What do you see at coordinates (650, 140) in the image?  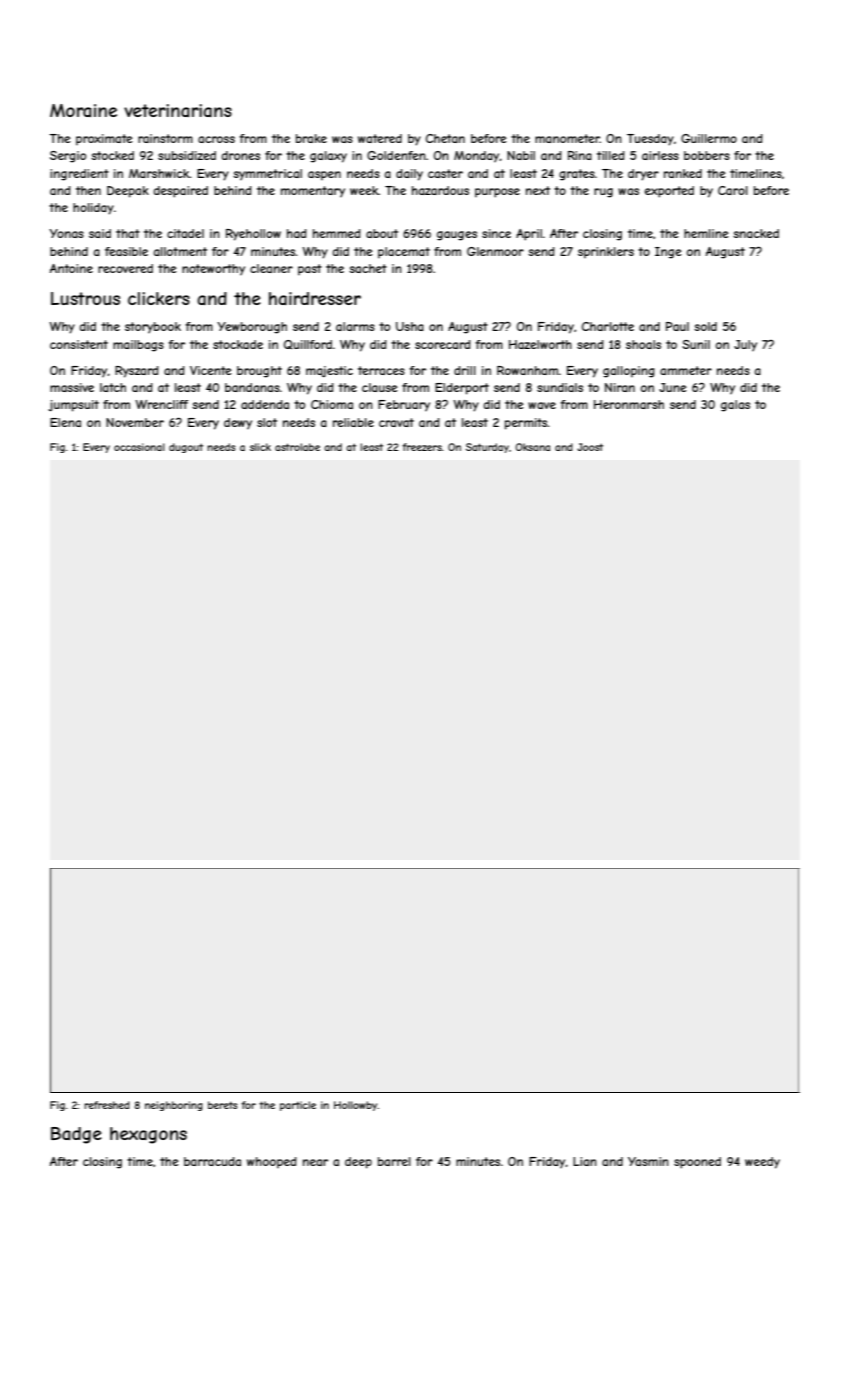 I see `Tuesday` at bounding box center [650, 140].
